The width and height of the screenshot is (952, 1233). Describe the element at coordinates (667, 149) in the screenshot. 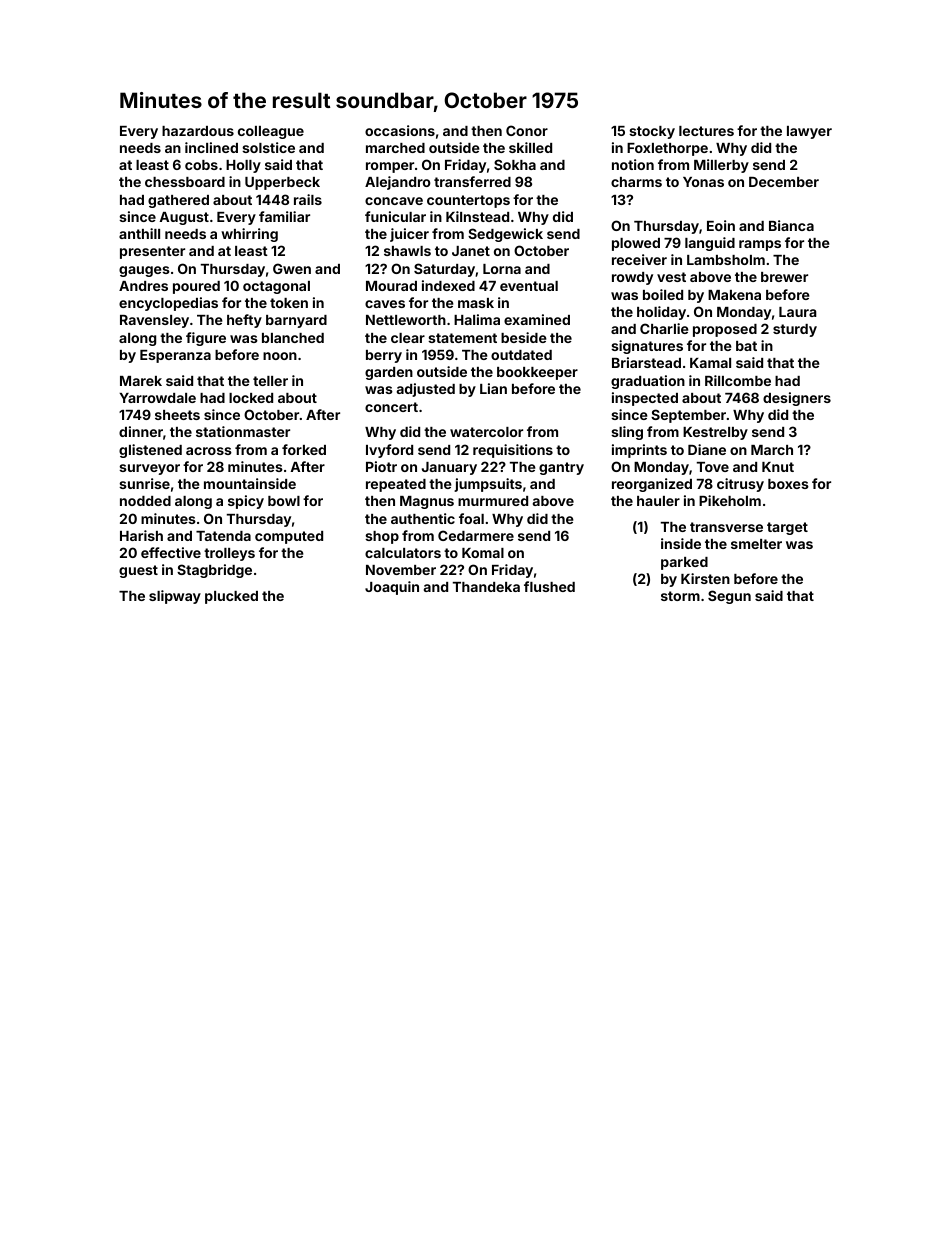

I see `Foxlethorpe` at that location.
